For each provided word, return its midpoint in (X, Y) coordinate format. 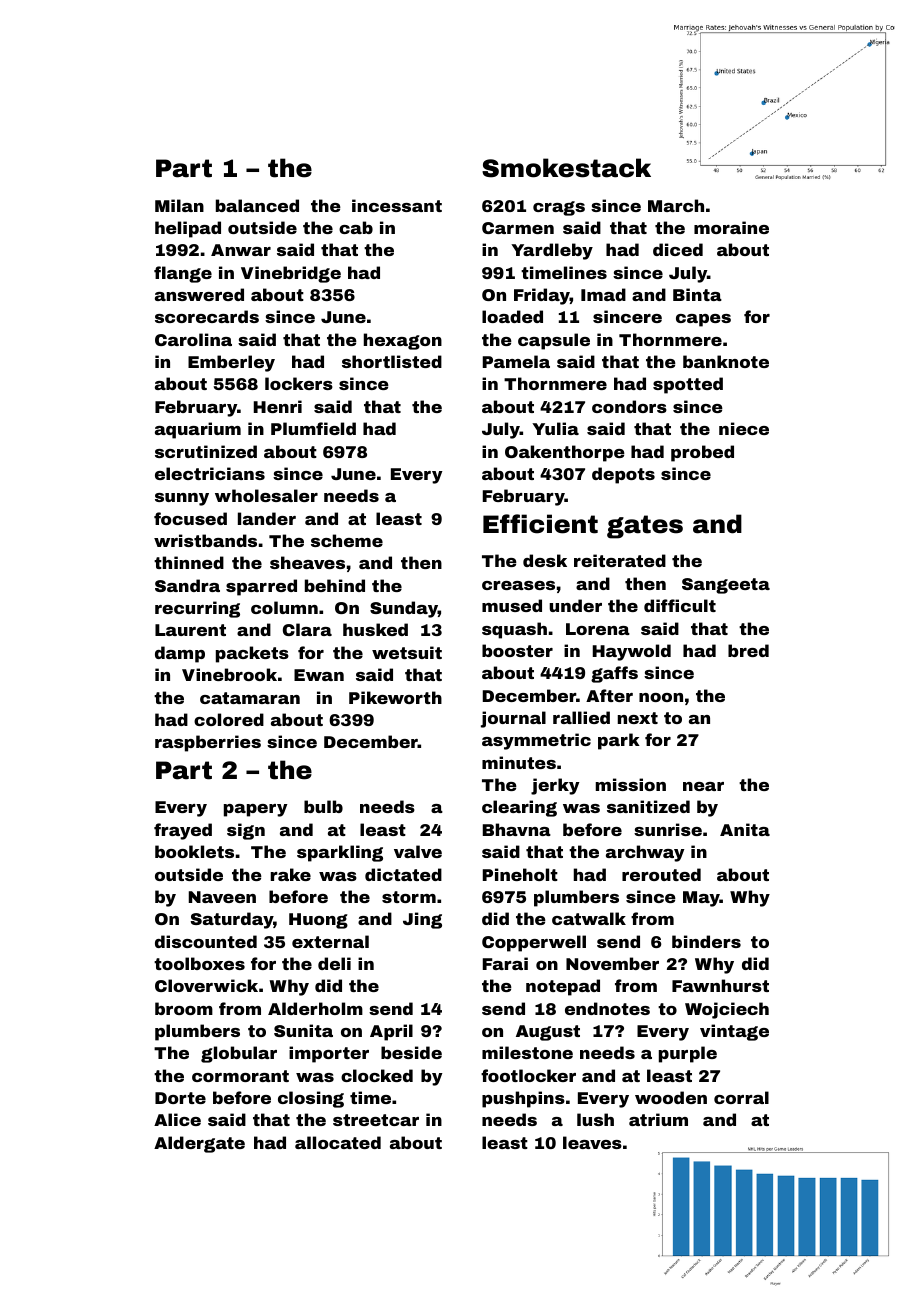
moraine (731, 227)
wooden (671, 1097)
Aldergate (199, 1144)
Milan (179, 205)
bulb (323, 806)
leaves (592, 1142)
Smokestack (566, 168)
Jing (422, 920)
